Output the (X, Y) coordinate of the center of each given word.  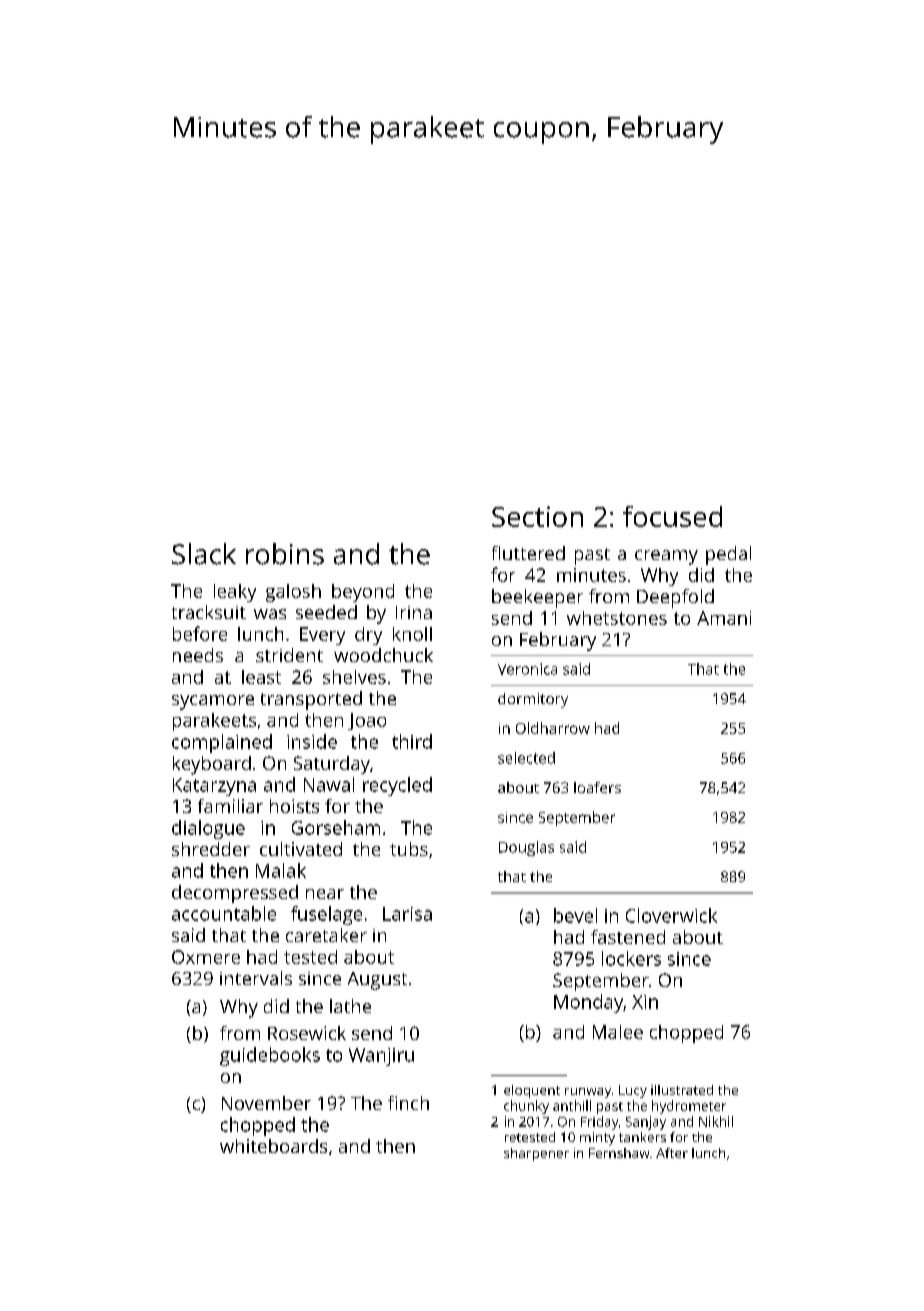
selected (526, 758)
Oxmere (206, 957)
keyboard (212, 765)
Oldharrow (553, 728)
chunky (526, 1107)
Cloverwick (671, 915)
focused (672, 516)
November (266, 1103)
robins (285, 554)
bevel (575, 915)
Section (537, 516)
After (672, 1153)
